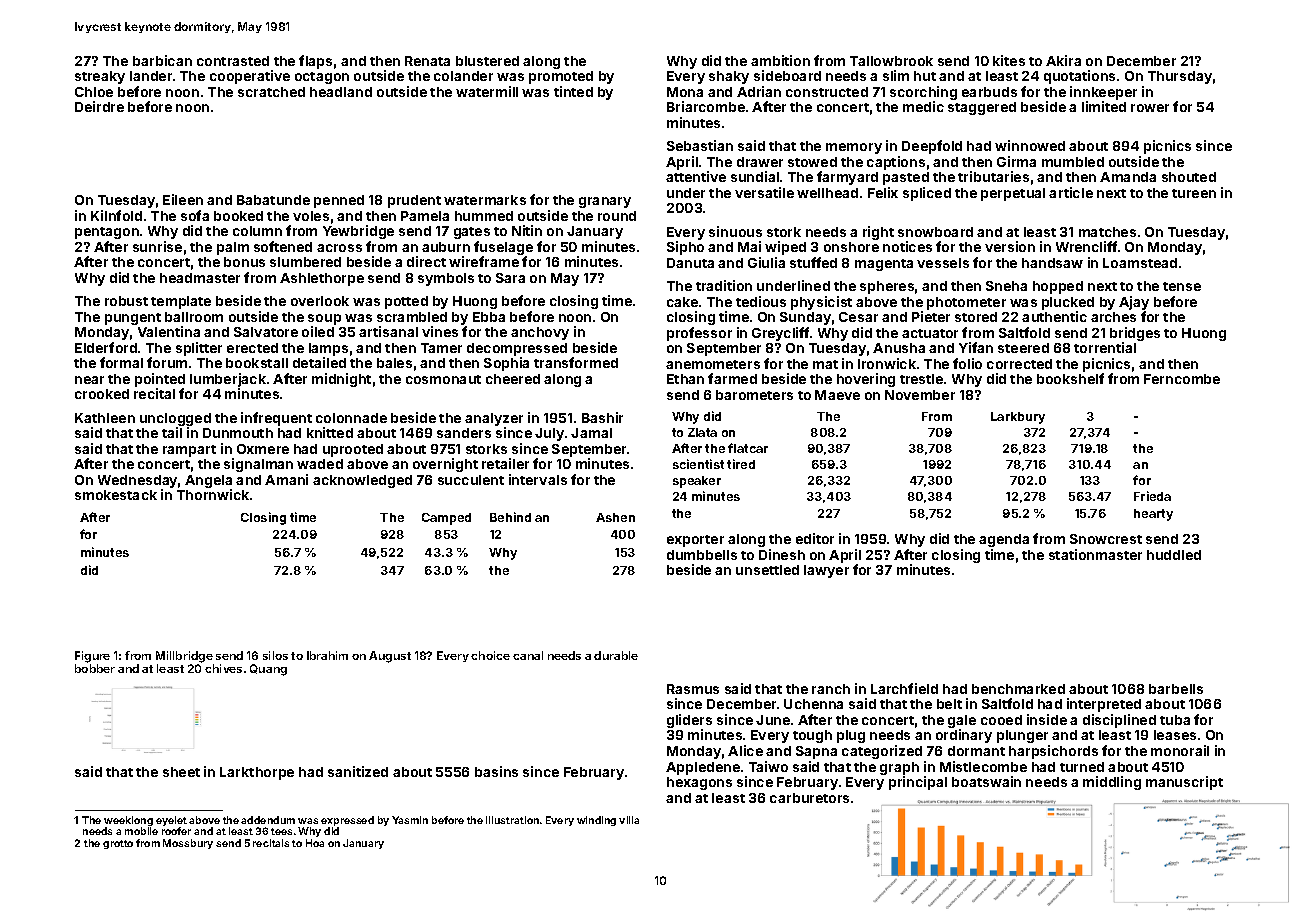 The height and width of the document is (924, 1308). I want to click on villa, so click(629, 820).
